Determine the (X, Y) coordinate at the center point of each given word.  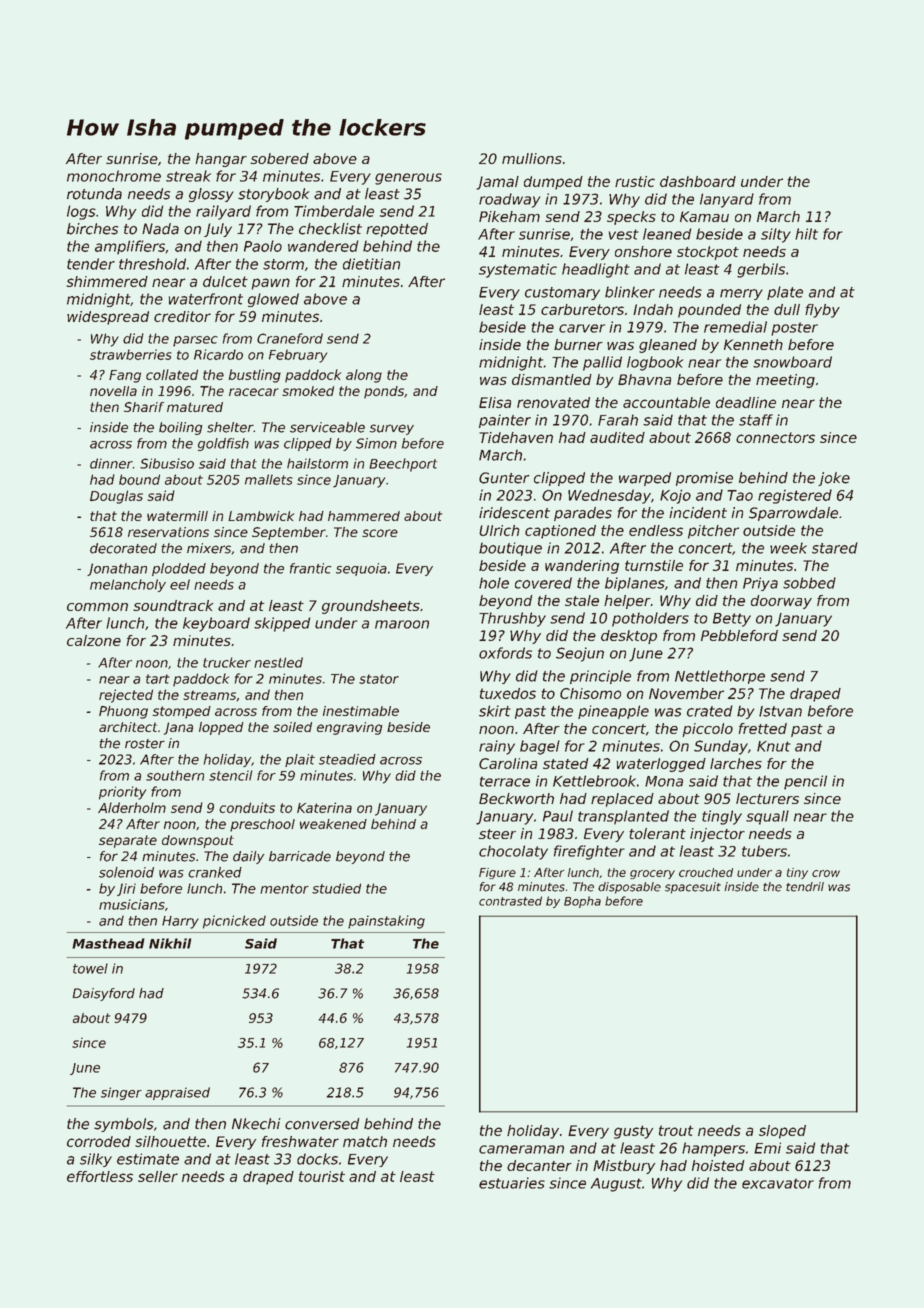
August (616, 1185)
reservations (168, 532)
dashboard (698, 181)
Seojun (580, 654)
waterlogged (661, 765)
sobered (279, 158)
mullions (532, 158)
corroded (99, 1141)
